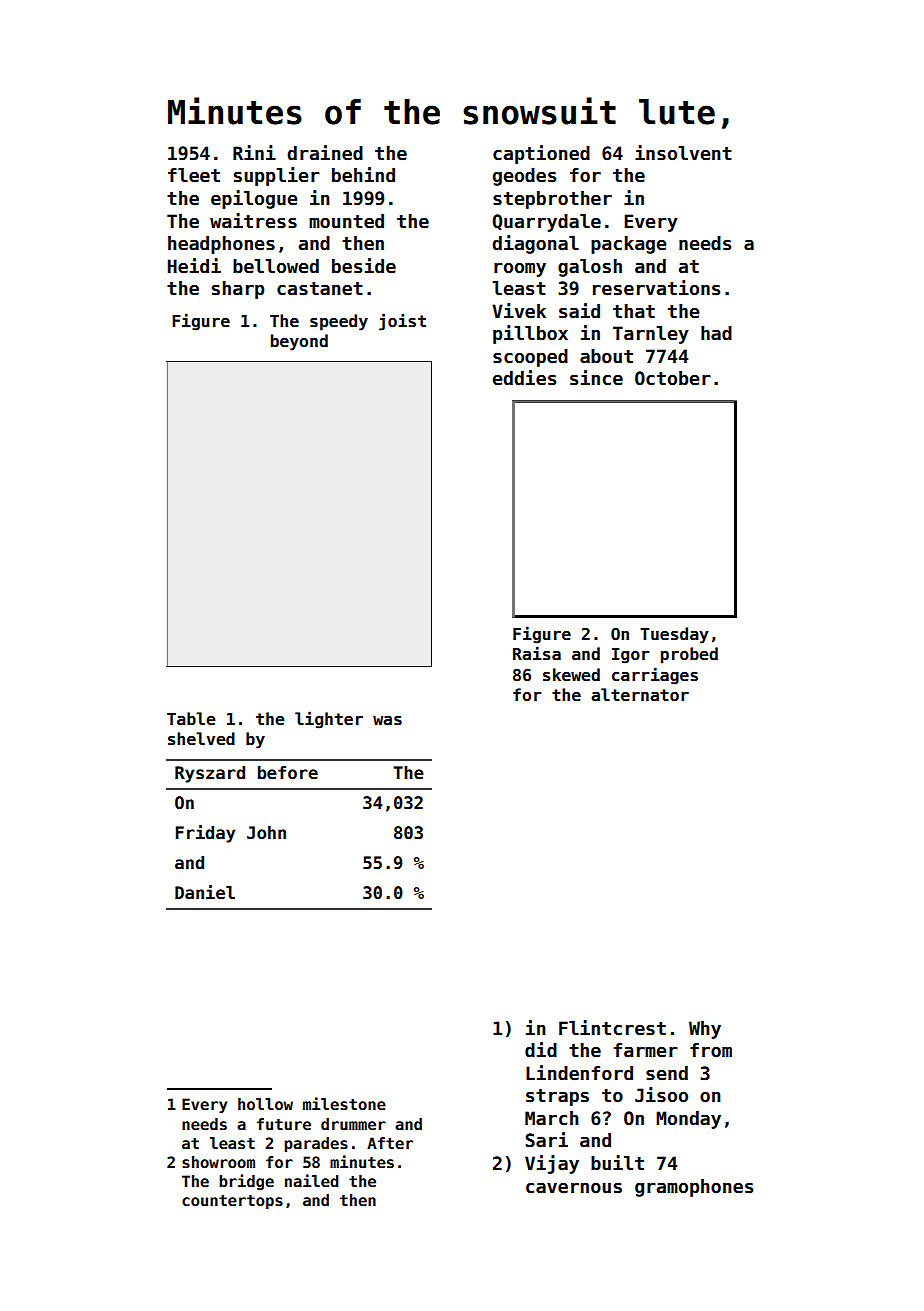 The width and height of the document is (924, 1311). What do you see at coordinates (232, 1202) in the document?
I see `countertops` at bounding box center [232, 1202].
